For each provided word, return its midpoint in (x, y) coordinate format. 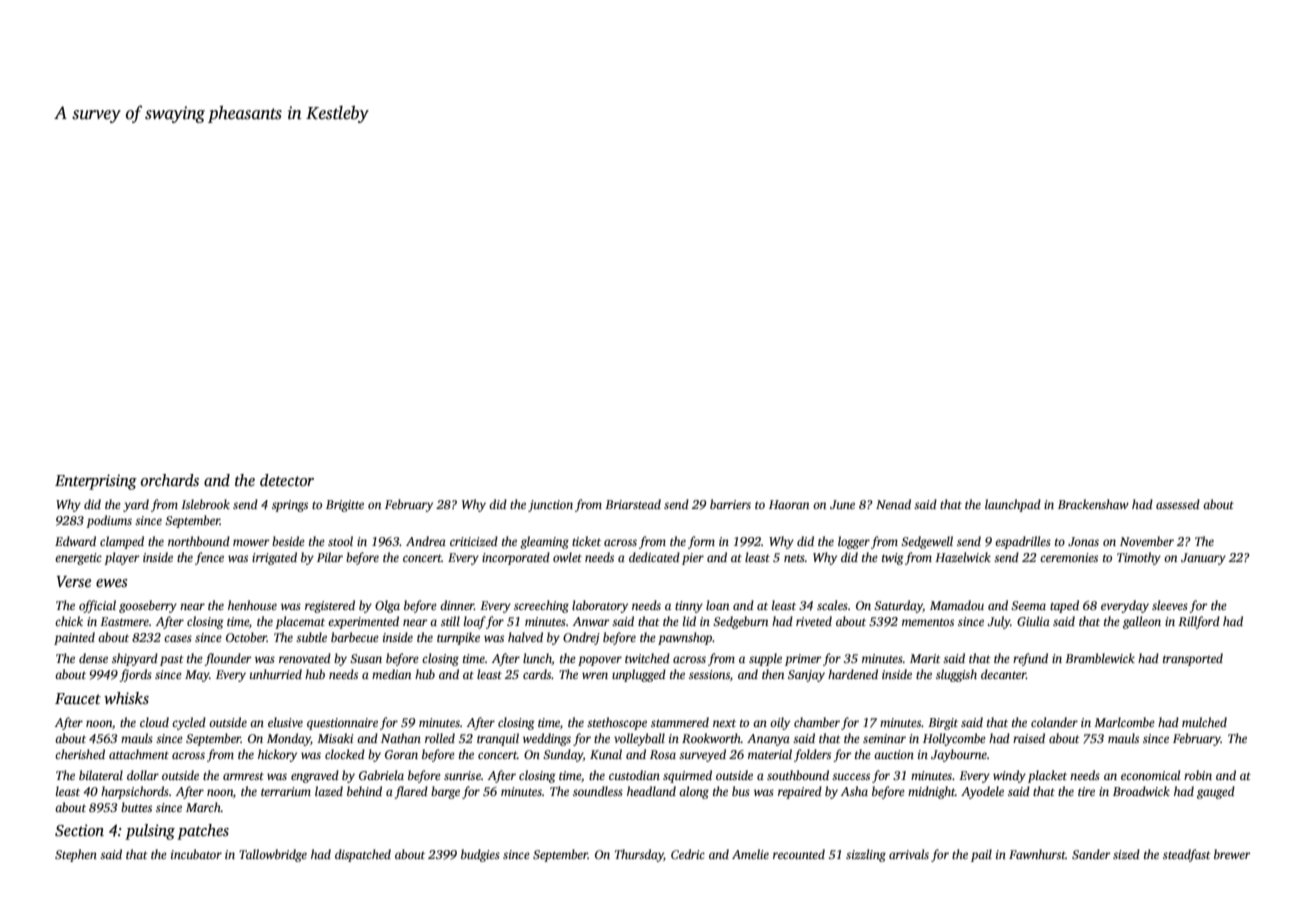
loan (717, 605)
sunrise (462, 775)
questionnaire (342, 724)
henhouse (252, 605)
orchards (170, 480)
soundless (598, 791)
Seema (1028, 605)
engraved (315, 776)
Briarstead (633, 504)
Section (79, 830)
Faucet (78, 698)
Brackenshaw (1093, 504)
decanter (1003, 674)
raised (1029, 738)
